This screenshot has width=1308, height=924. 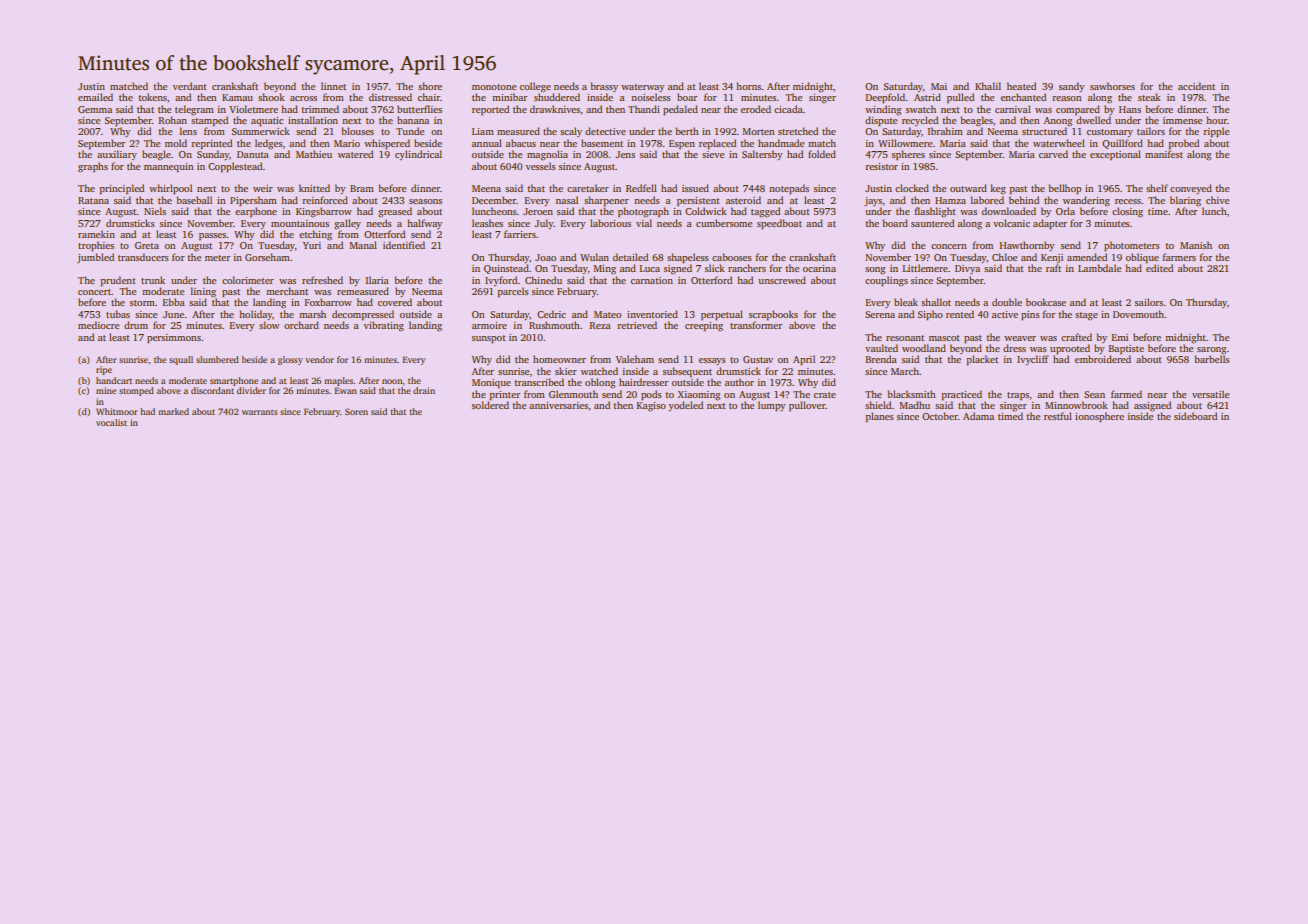 What do you see at coordinates (173, 411) in the screenshot?
I see `marked` at bounding box center [173, 411].
